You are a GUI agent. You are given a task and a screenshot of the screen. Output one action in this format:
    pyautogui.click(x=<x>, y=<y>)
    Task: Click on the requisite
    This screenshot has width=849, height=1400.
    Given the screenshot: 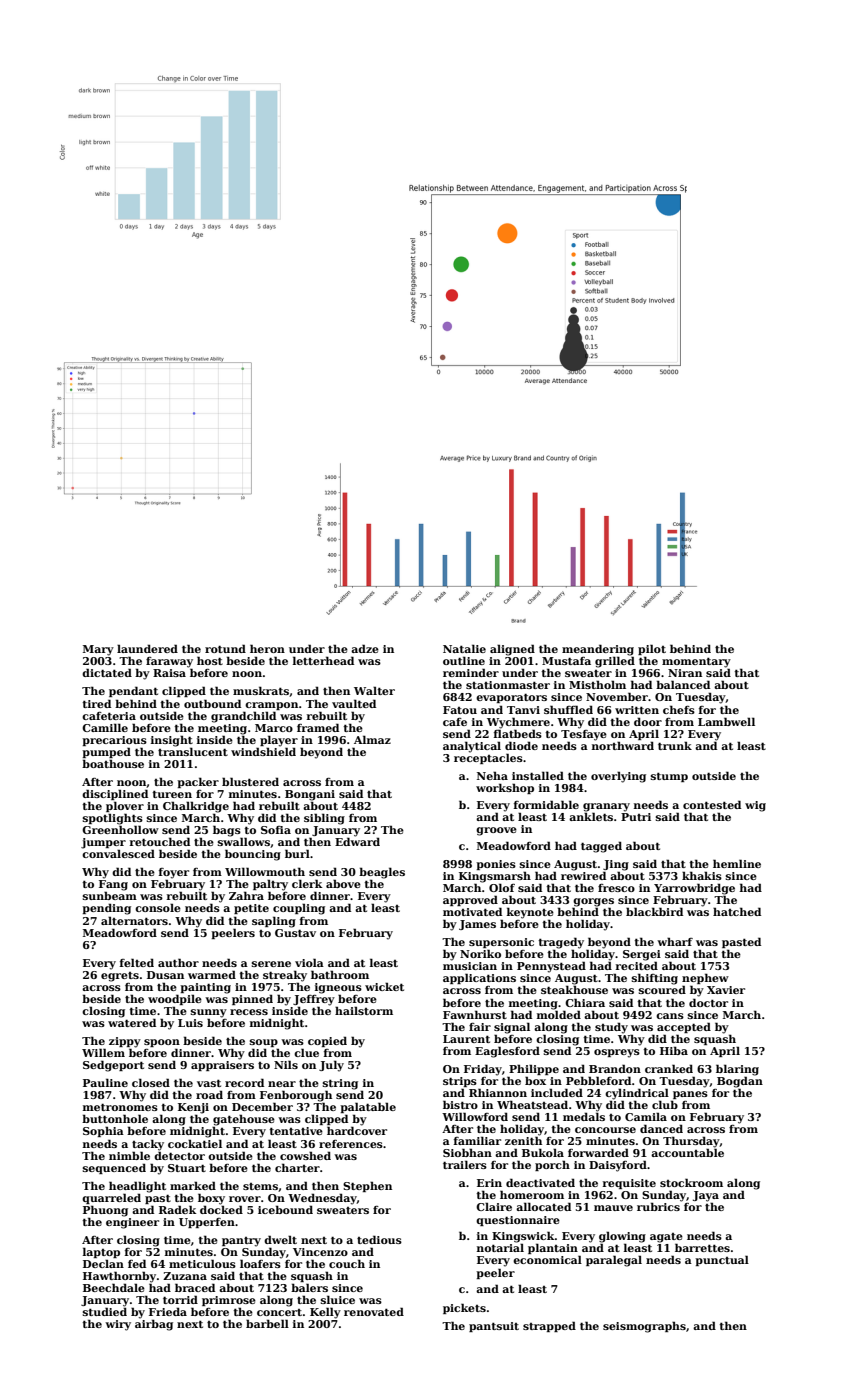 What is the action you would take?
    pyautogui.click(x=629, y=1184)
